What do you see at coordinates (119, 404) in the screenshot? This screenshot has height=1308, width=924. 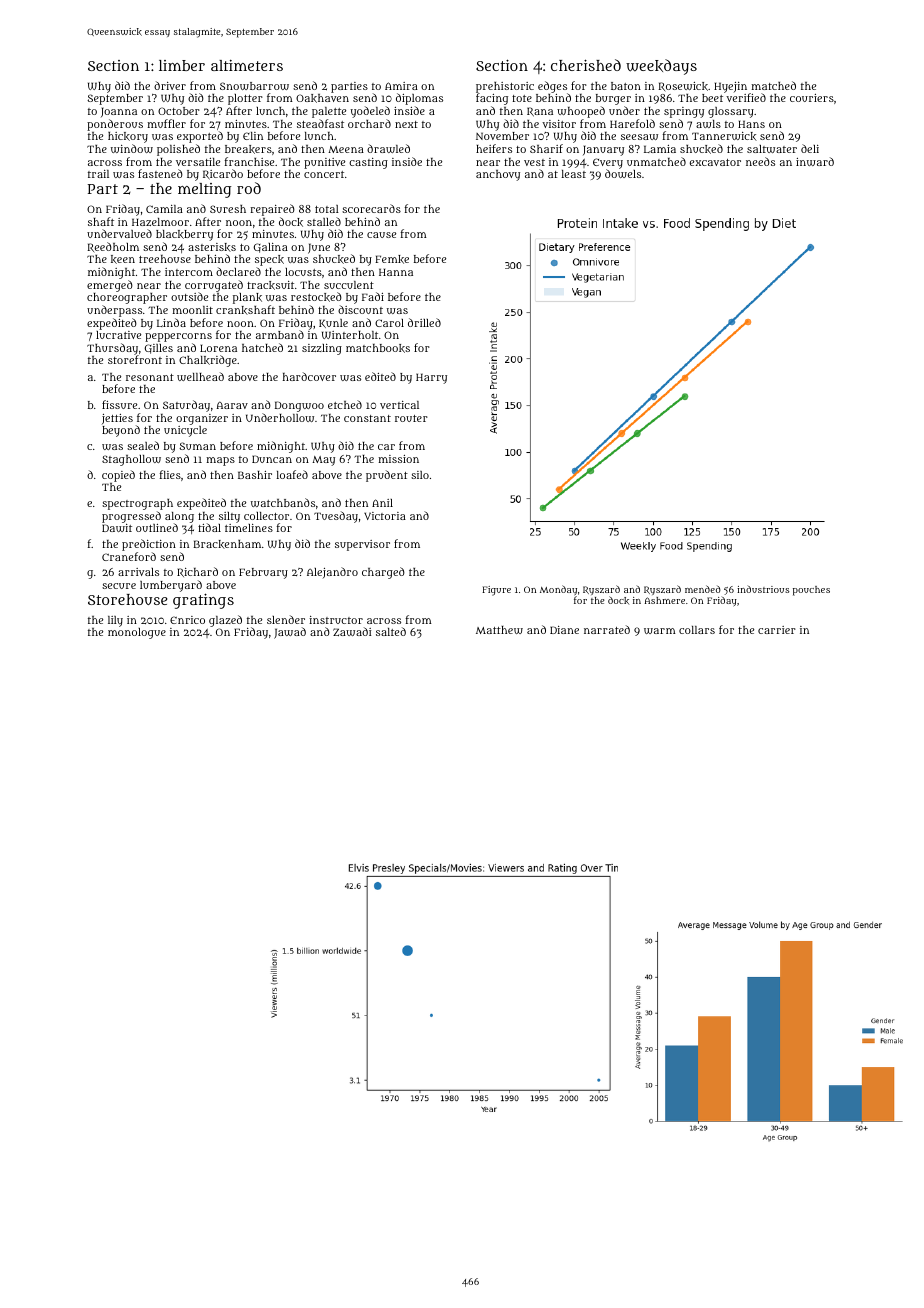 I see `fissure` at bounding box center [119, 404].
